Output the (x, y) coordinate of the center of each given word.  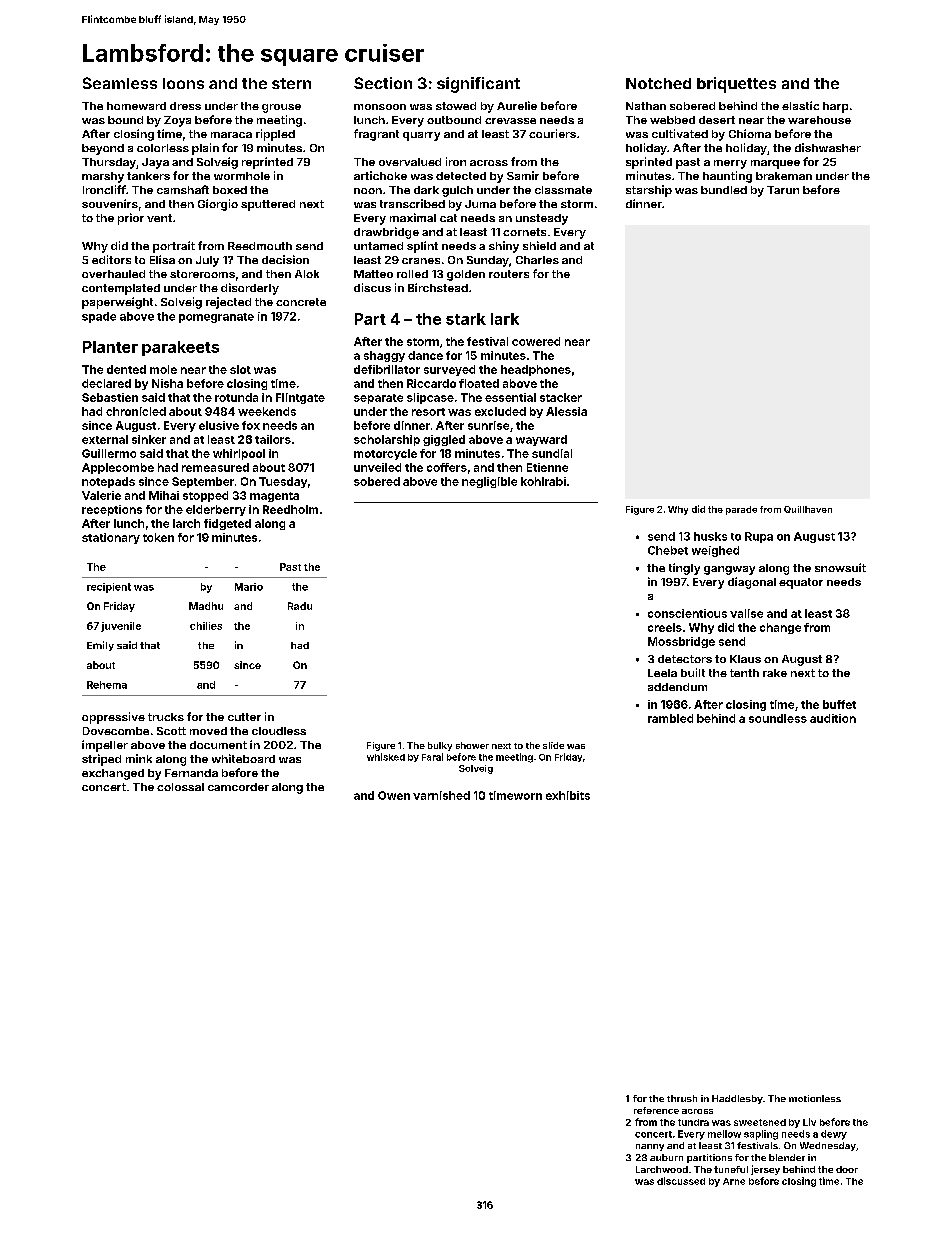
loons (183, 83)
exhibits (568, 795)
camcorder (238, 787)
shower (472, 745)
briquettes (736, 85)
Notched (658, 83)
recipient (109, 588)
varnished (441, 795)
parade (741, 510)
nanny (650, 1147)
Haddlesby (737, 1099)
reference (656, 1110)
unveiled (377, 467)
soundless (778, 718)
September (203, 482)
